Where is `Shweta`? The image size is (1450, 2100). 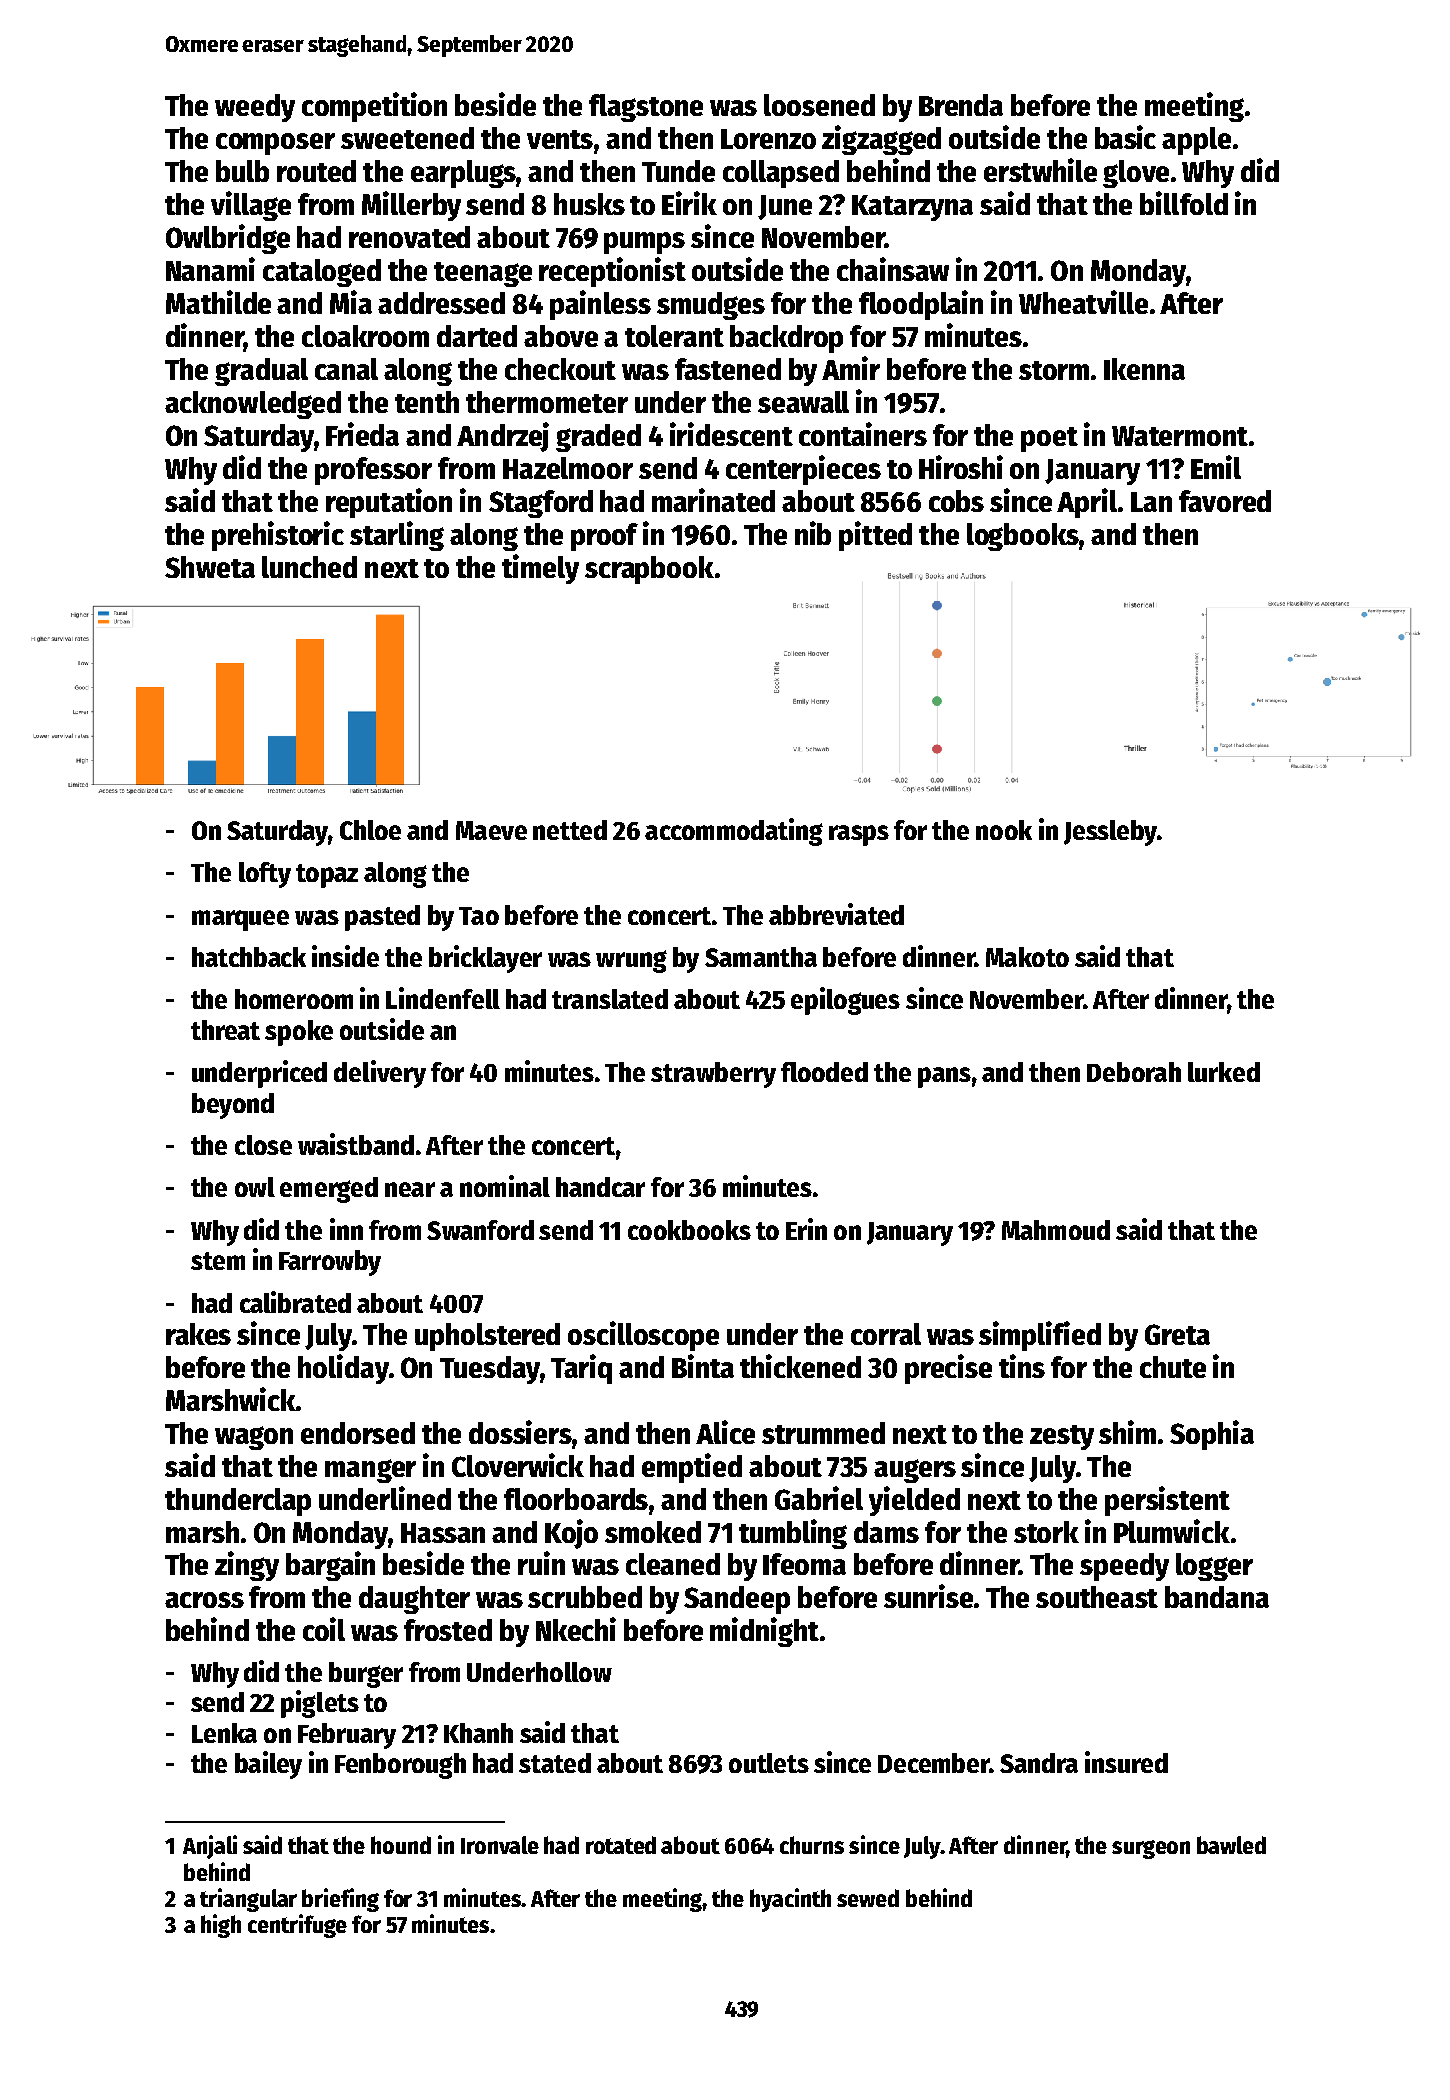 Shweta is located at coordinates (210, 567).
